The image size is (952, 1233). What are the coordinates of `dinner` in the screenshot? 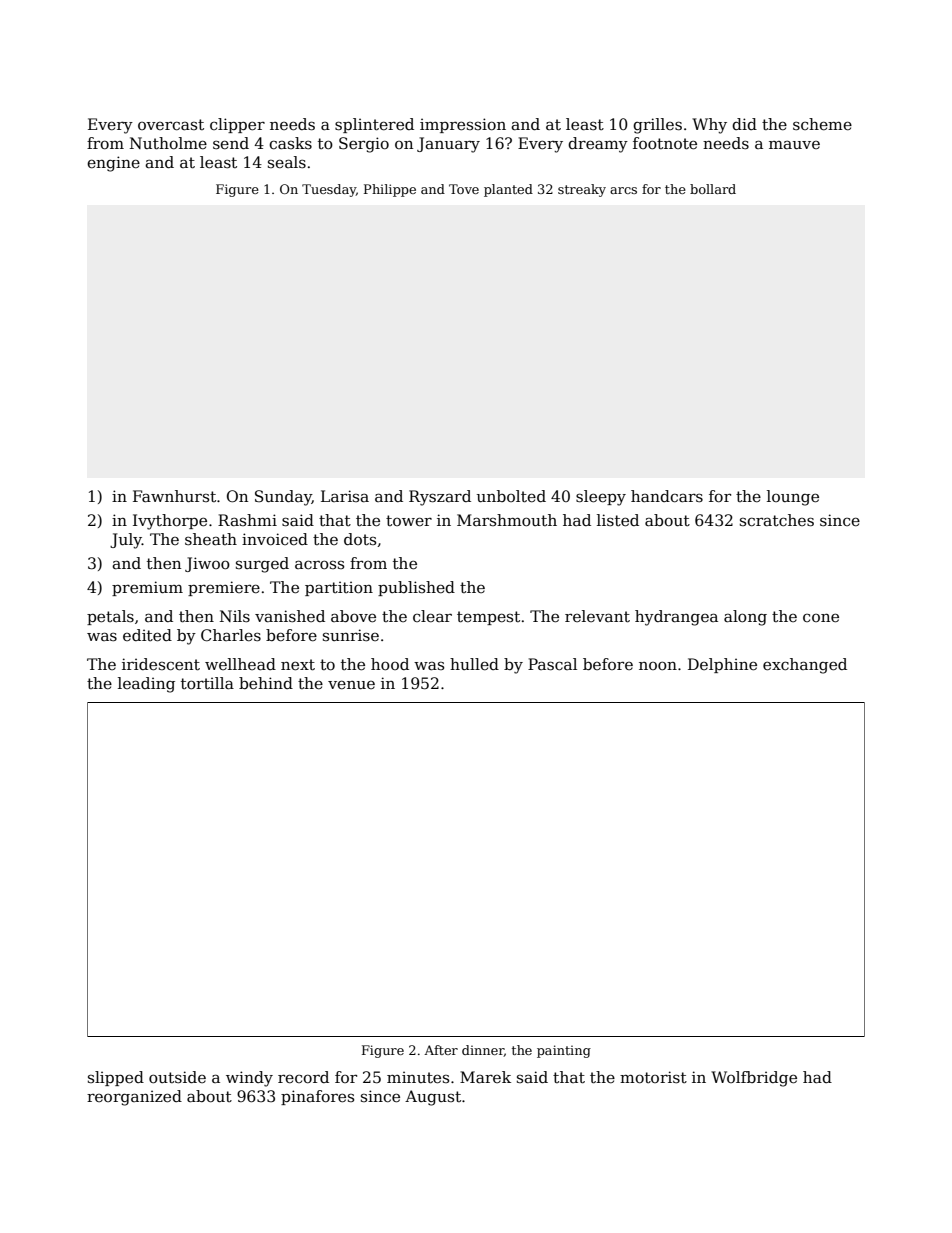 It's located at (483, 1051).
